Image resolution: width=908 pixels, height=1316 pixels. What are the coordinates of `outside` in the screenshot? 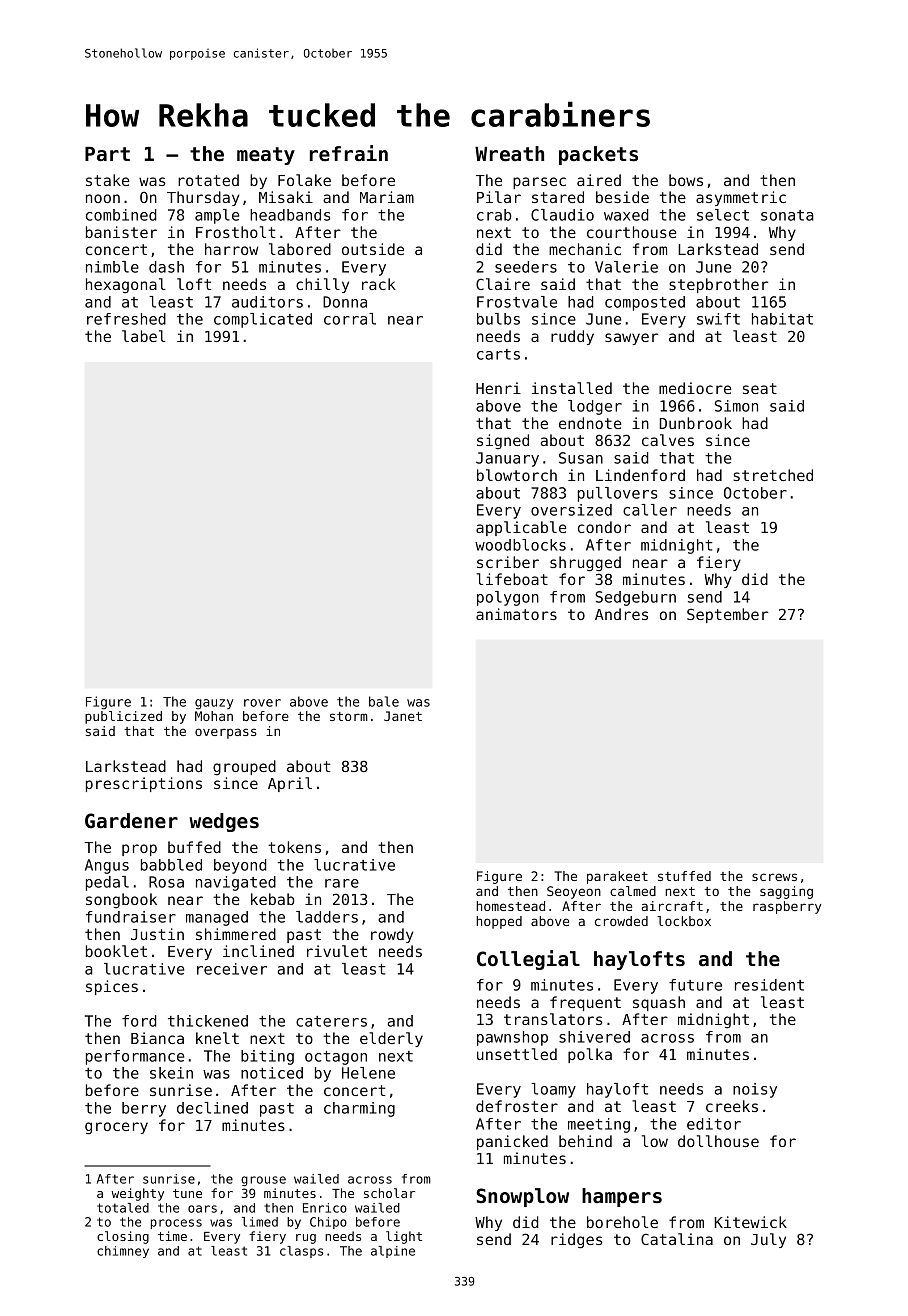 It's located at (373, 249).
